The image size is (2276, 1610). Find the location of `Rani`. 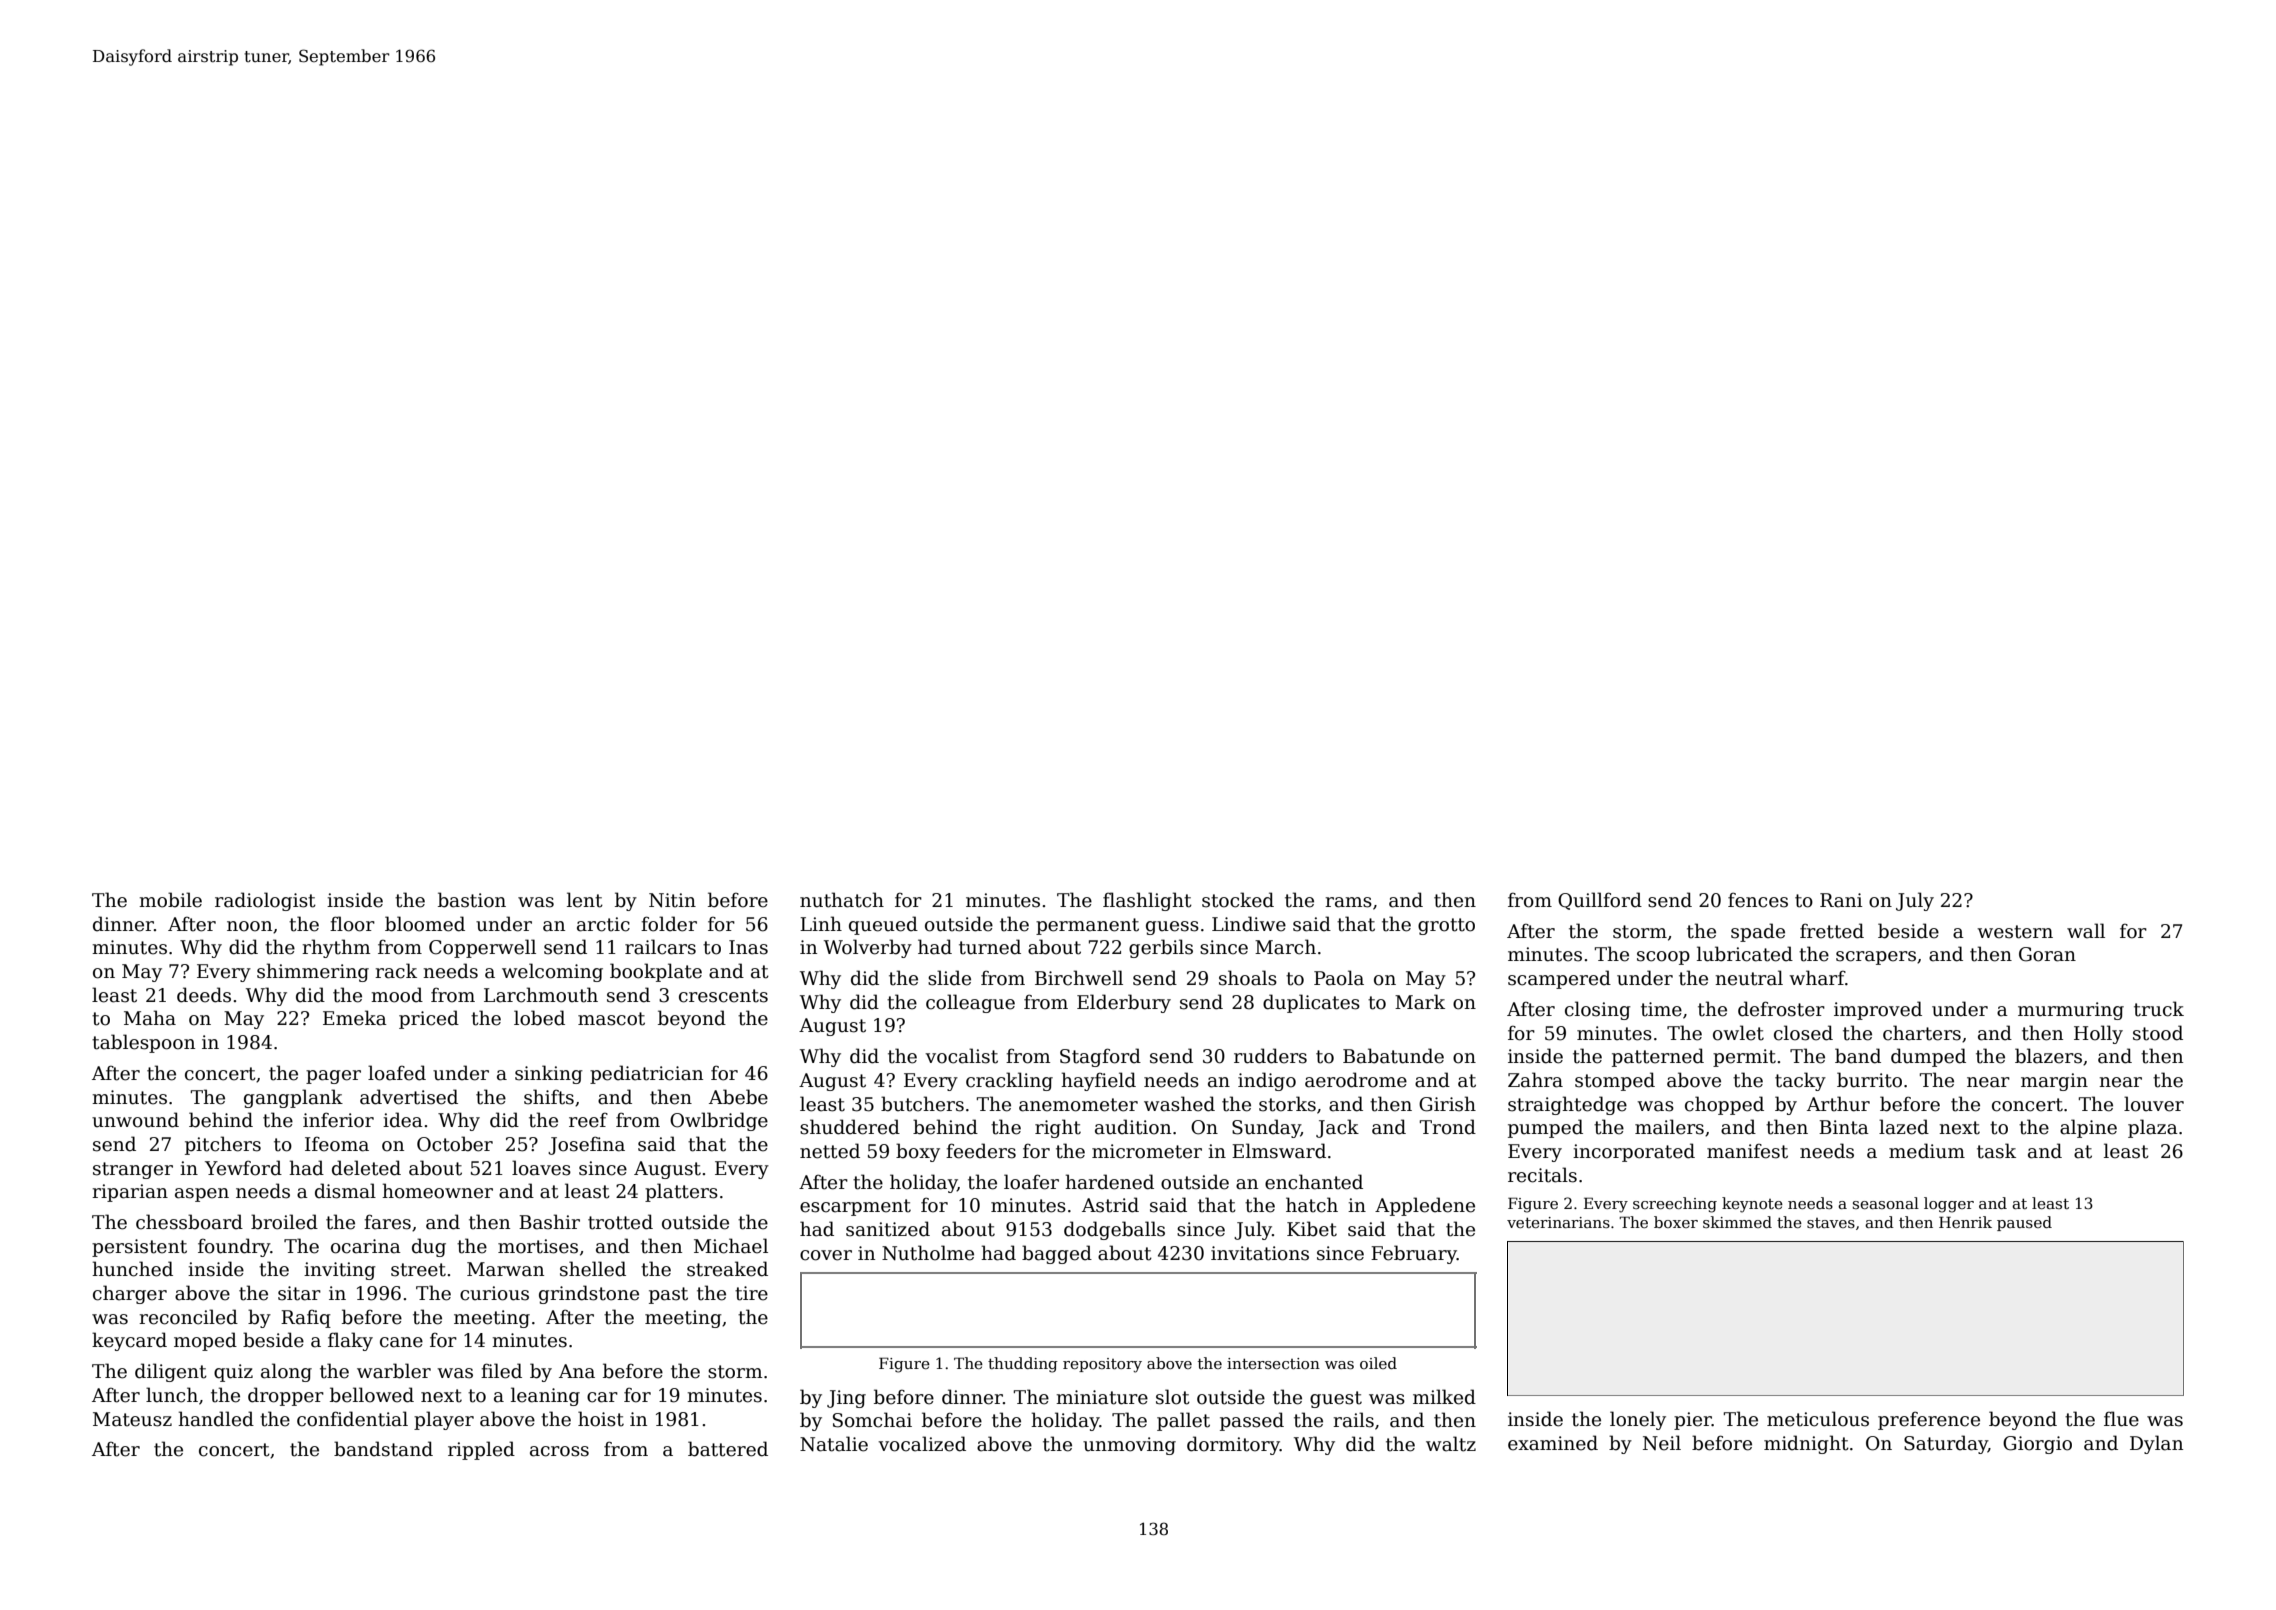

Rani is located at coordinates (1841, 900).
